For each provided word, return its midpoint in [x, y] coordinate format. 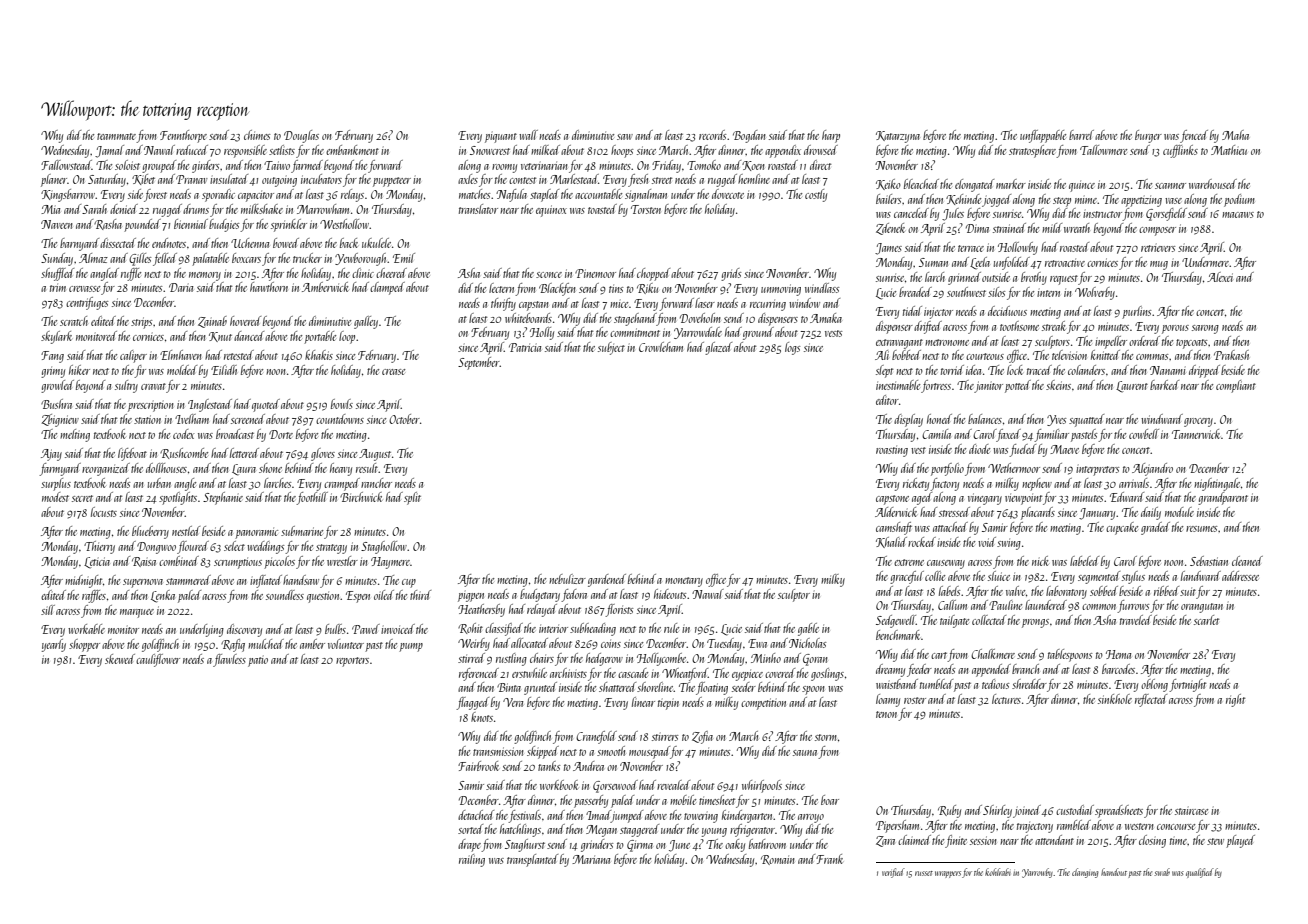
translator [478, 209]
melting [75, 435]
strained [1009, 228]
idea [973, 370]
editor [887, 400]
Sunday [57, 259]
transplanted [532, 860]
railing [472, 860]
